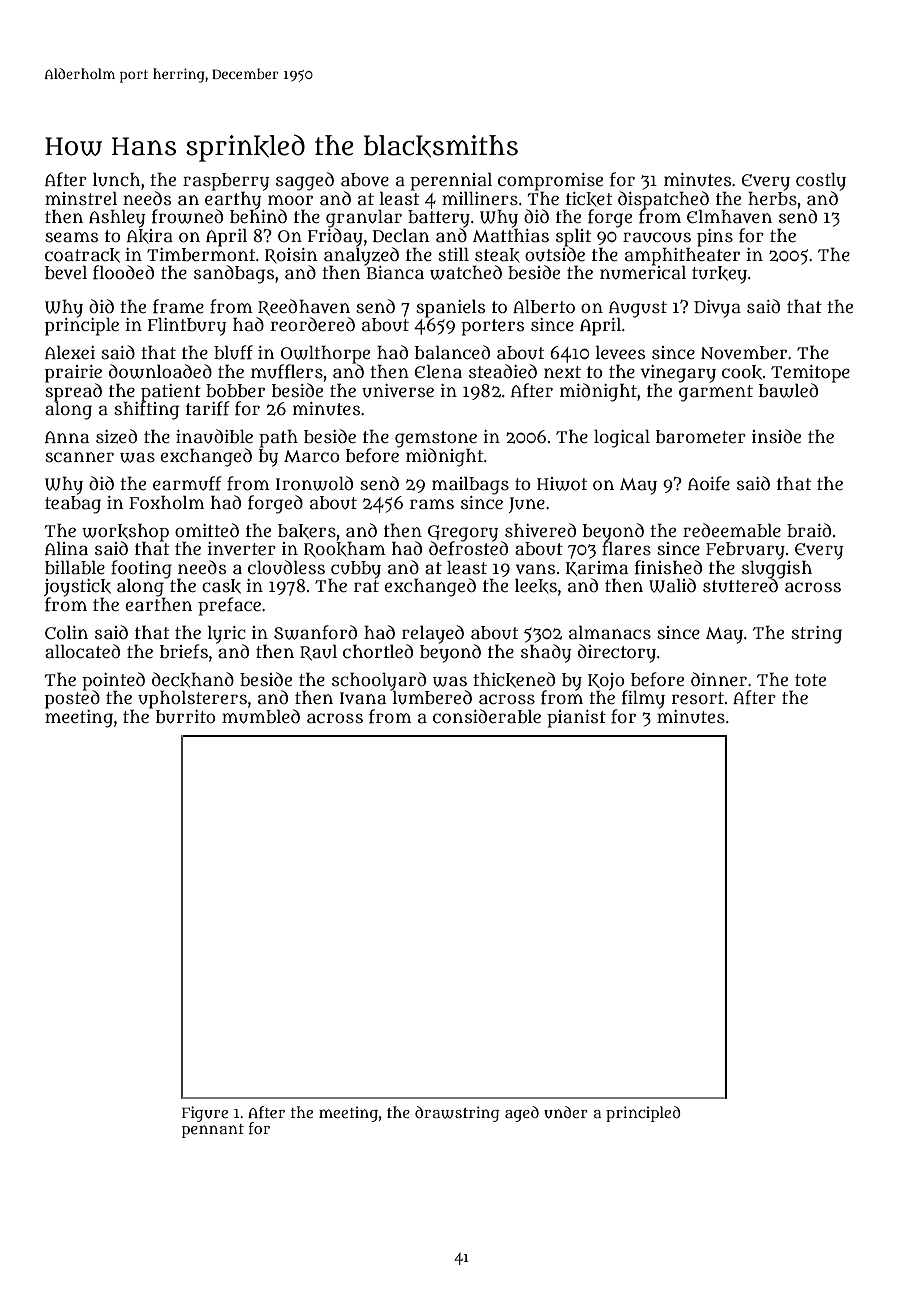 The image size is (908, 1316). I want to click on costly, so click(821, 182).
